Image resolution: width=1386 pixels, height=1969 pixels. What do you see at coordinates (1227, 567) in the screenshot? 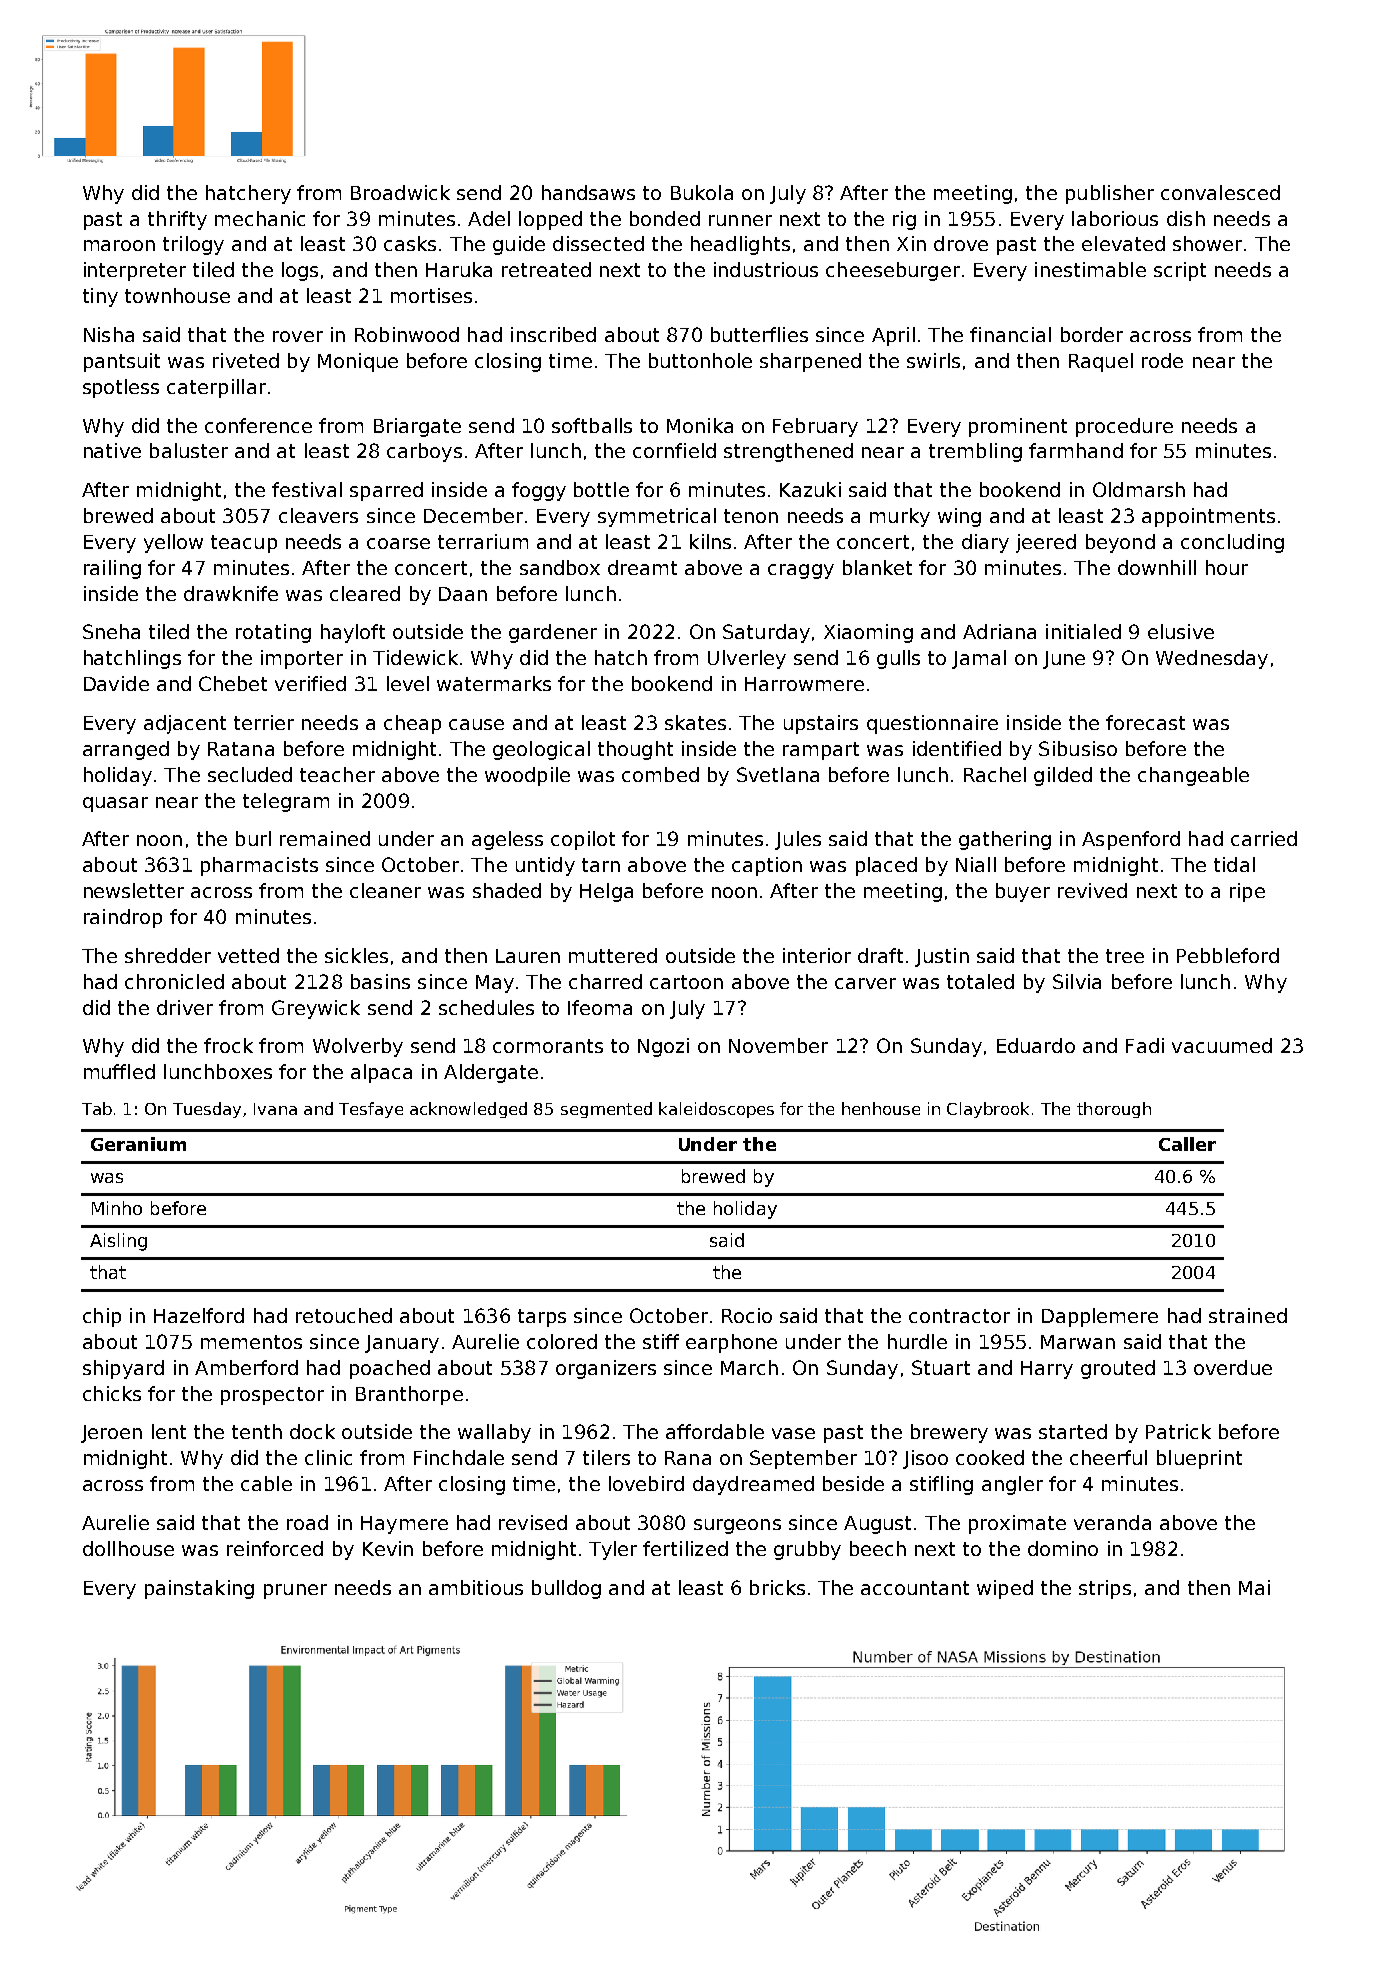
I see `hour` at bounding box center [1227, 567].
